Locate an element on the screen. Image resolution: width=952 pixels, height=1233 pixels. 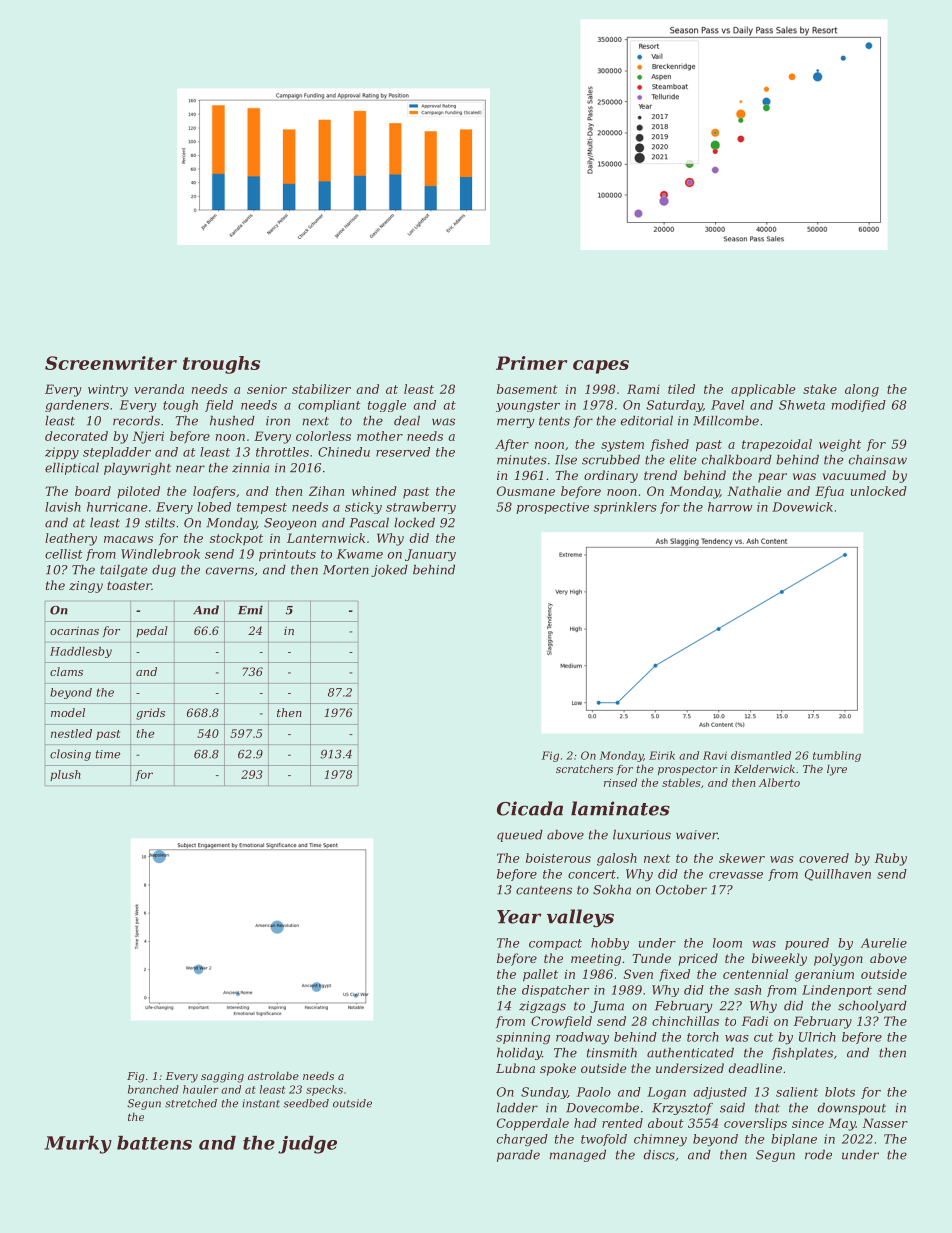
toaster is located at coordinates (129, 585).
